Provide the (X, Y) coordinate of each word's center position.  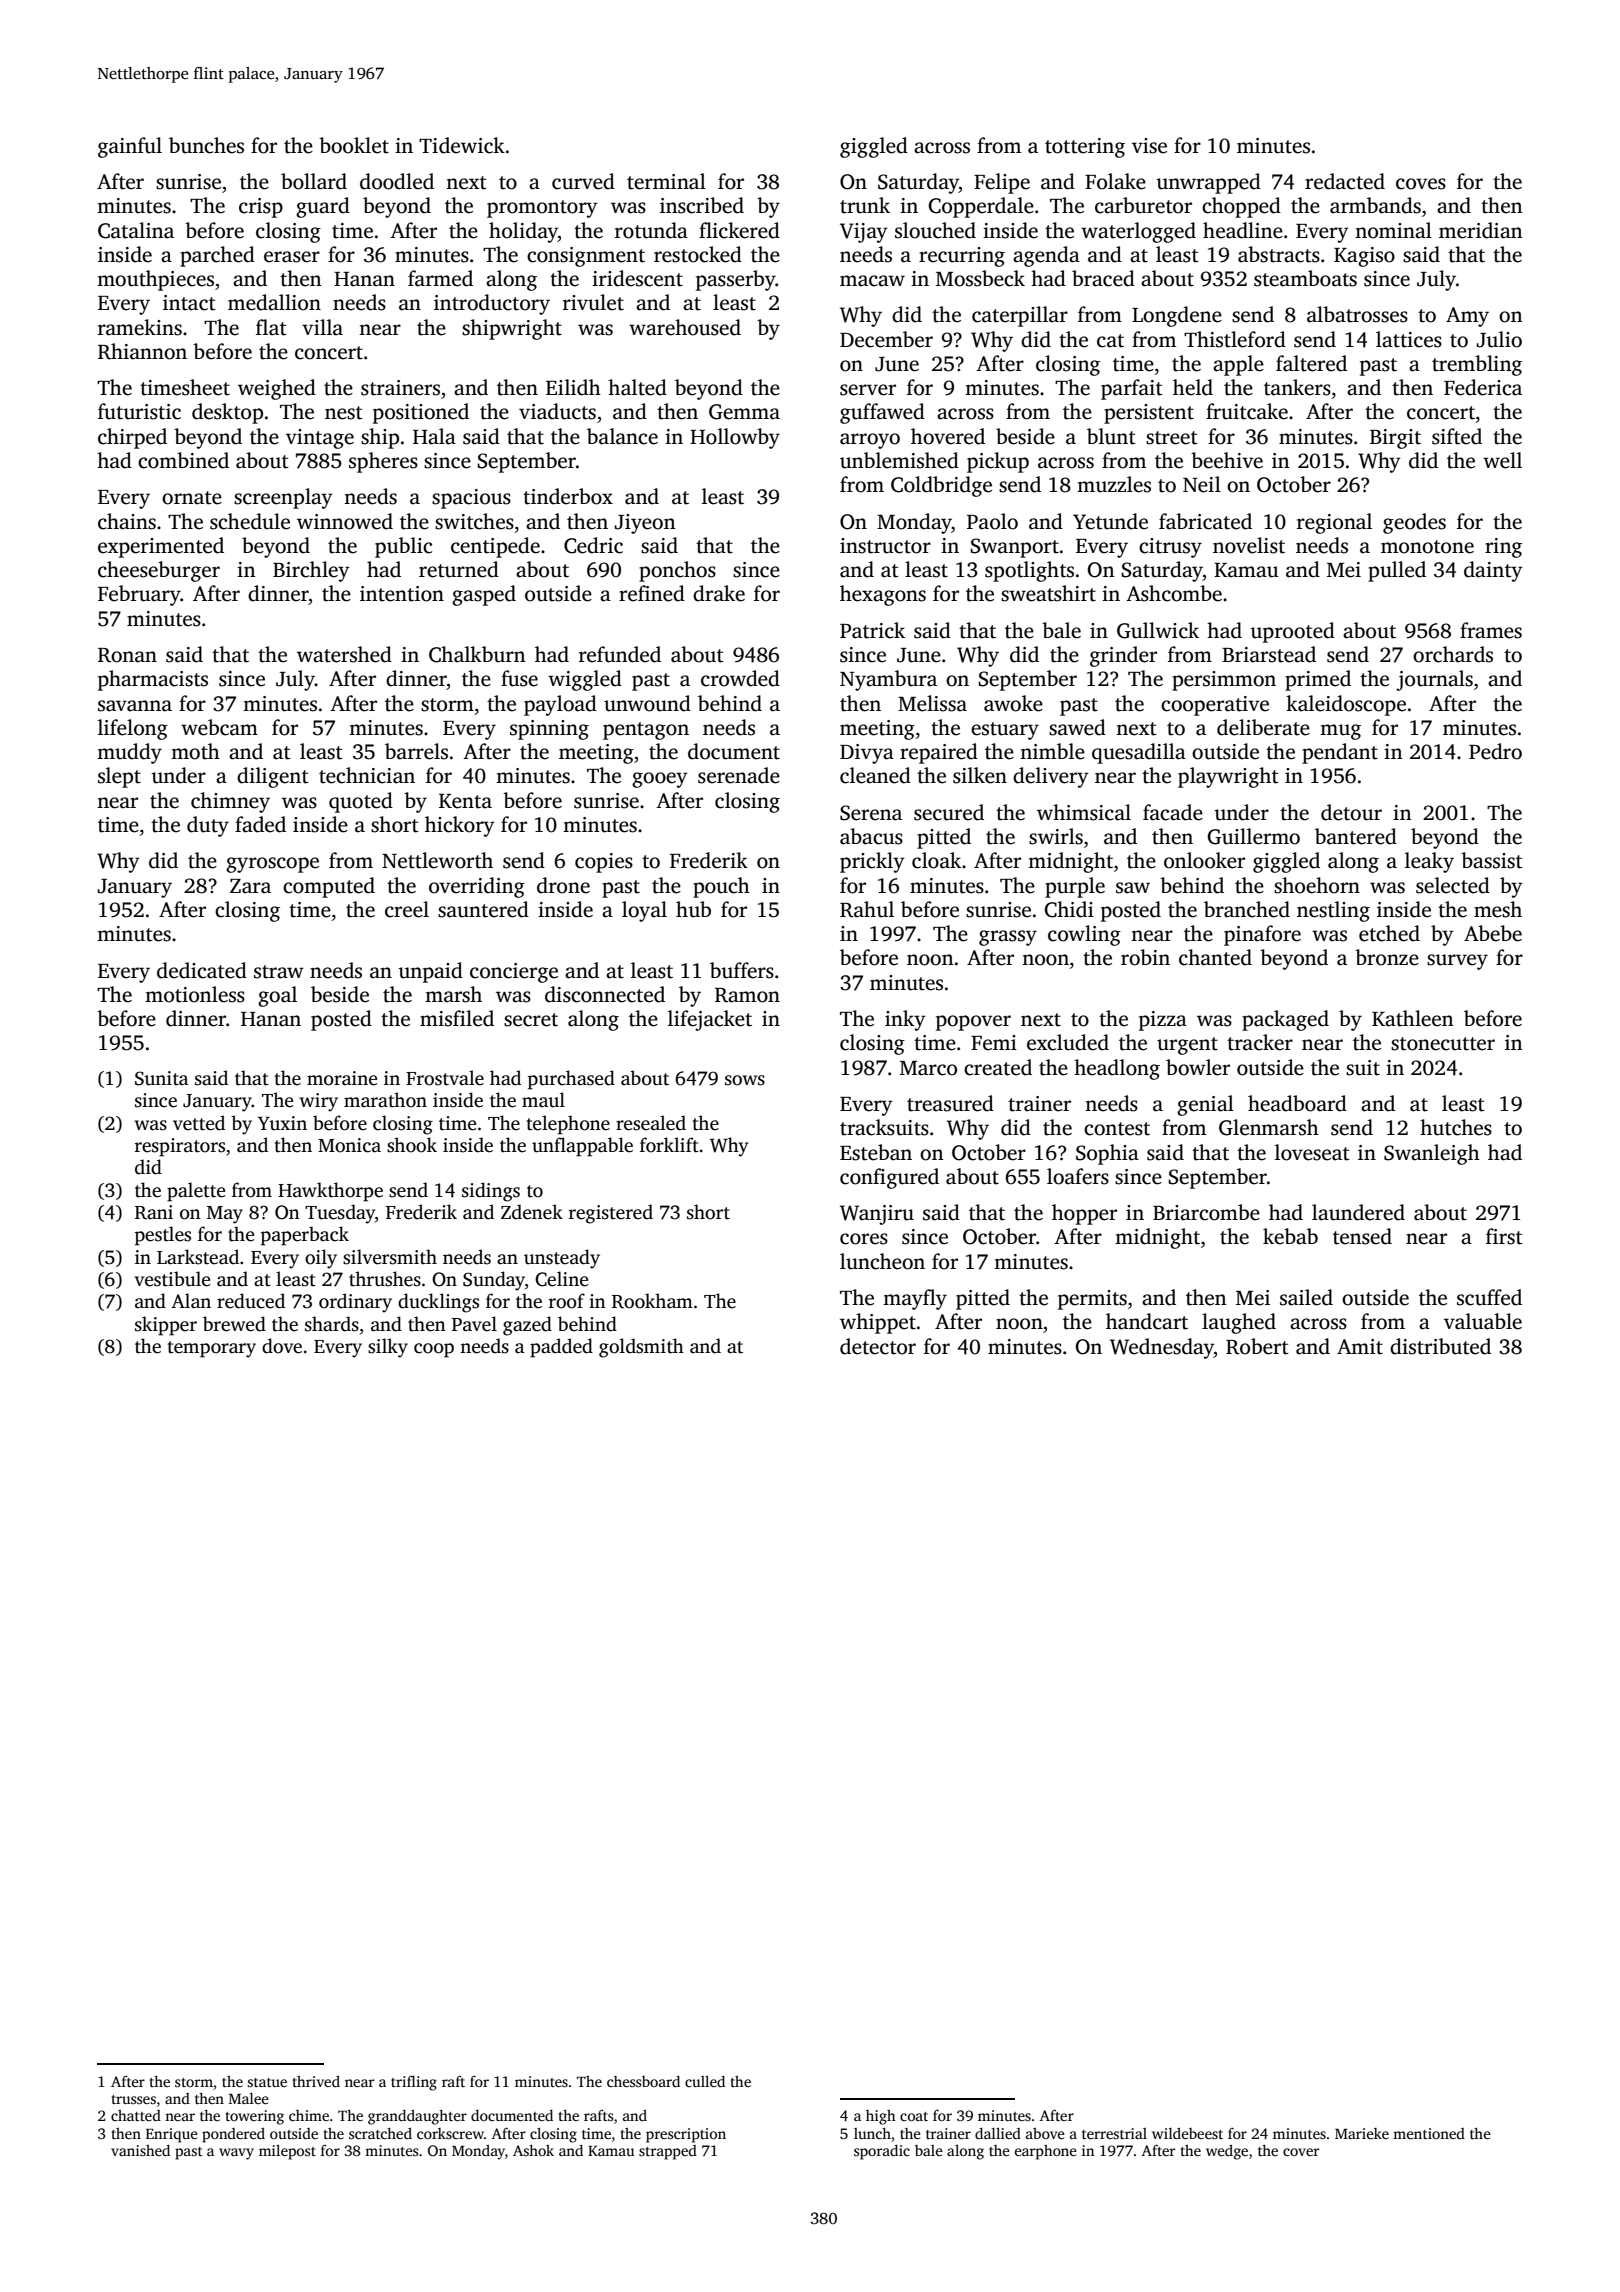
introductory (492, 304)
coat (914, 2116)
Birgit (1395, 439)
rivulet (593, 302)
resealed (651, 1123)
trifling (414, 2083)
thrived (316, 2081)
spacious (471, 499)
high (881, 2117)
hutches (1456, 1127)
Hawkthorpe (330, 1192)
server (868, 390)
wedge (1227, 2152)
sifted (1457, 436)
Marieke (1362, 2133)
